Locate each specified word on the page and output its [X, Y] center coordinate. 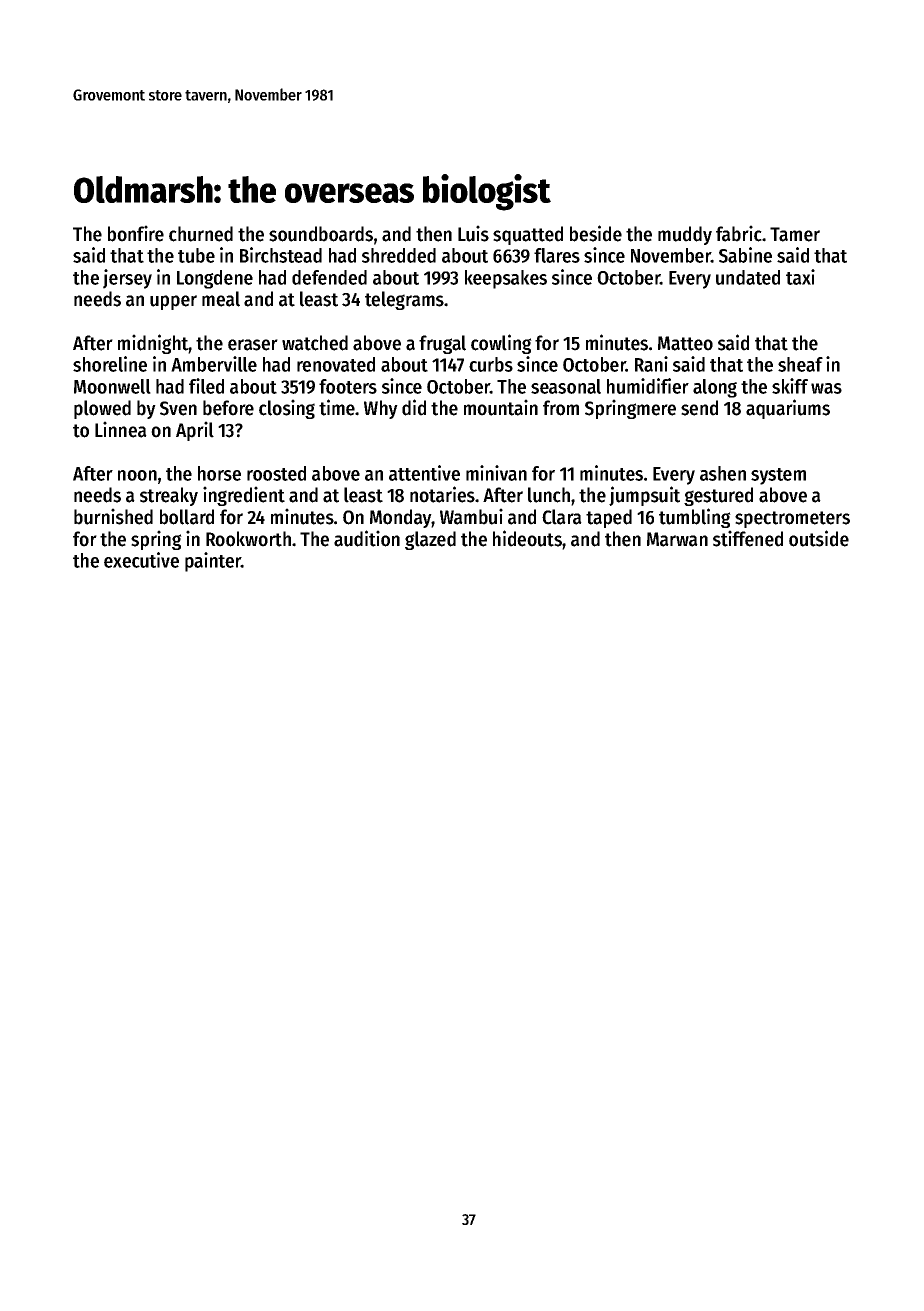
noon [137, 475]
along [715, 388]
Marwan [677, 539]
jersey [127, 279]
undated [748, 277]
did [414, 407]
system [778, 476]
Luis [473, 233]
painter [213, 562]
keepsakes [506, 279]
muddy [685, 235]
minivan [496, 473]
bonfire [136, 233]
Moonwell [112, 386]
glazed [430, 540]
